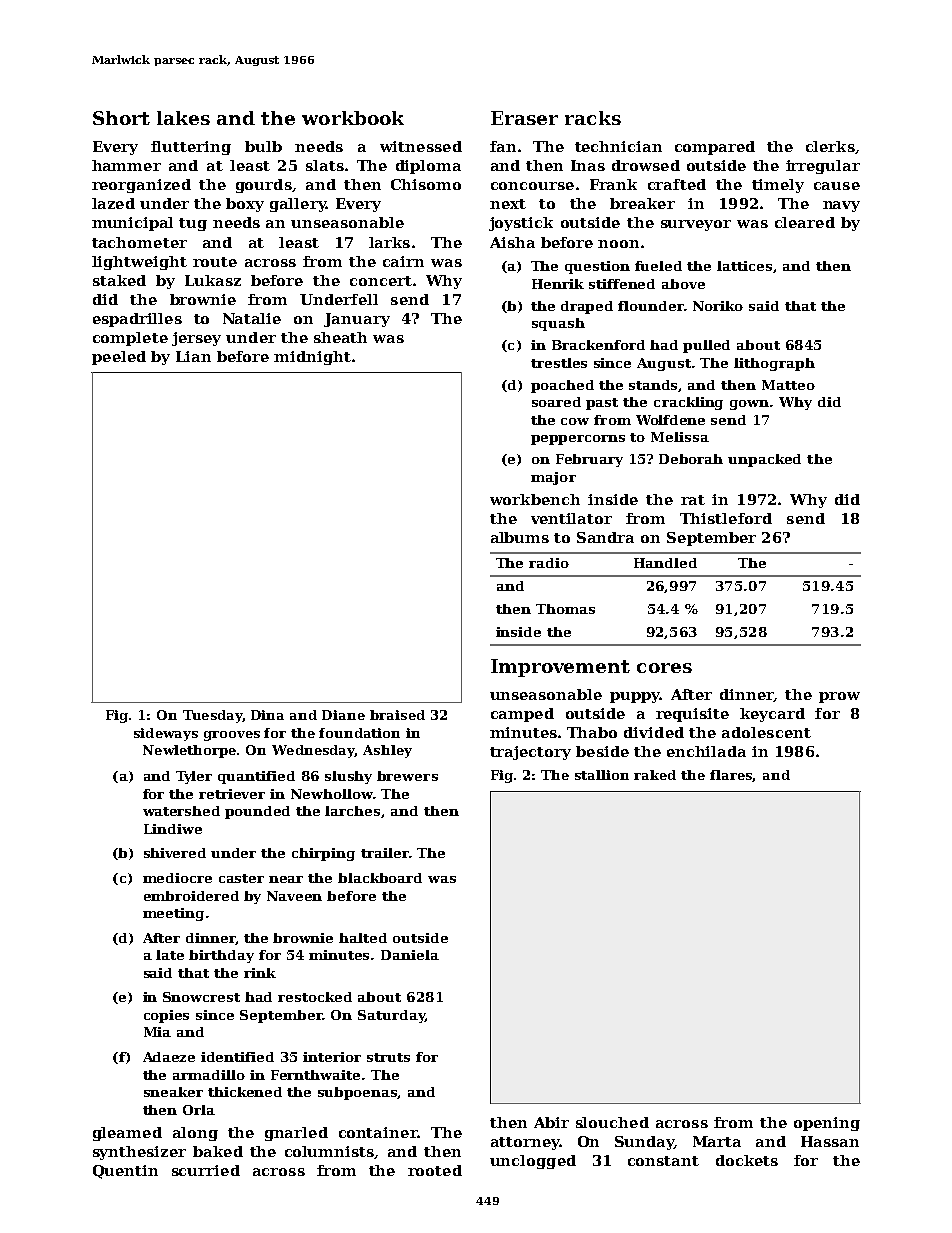 The image size is (952, 1233). I want to click on Handled, so click(665, 563).
